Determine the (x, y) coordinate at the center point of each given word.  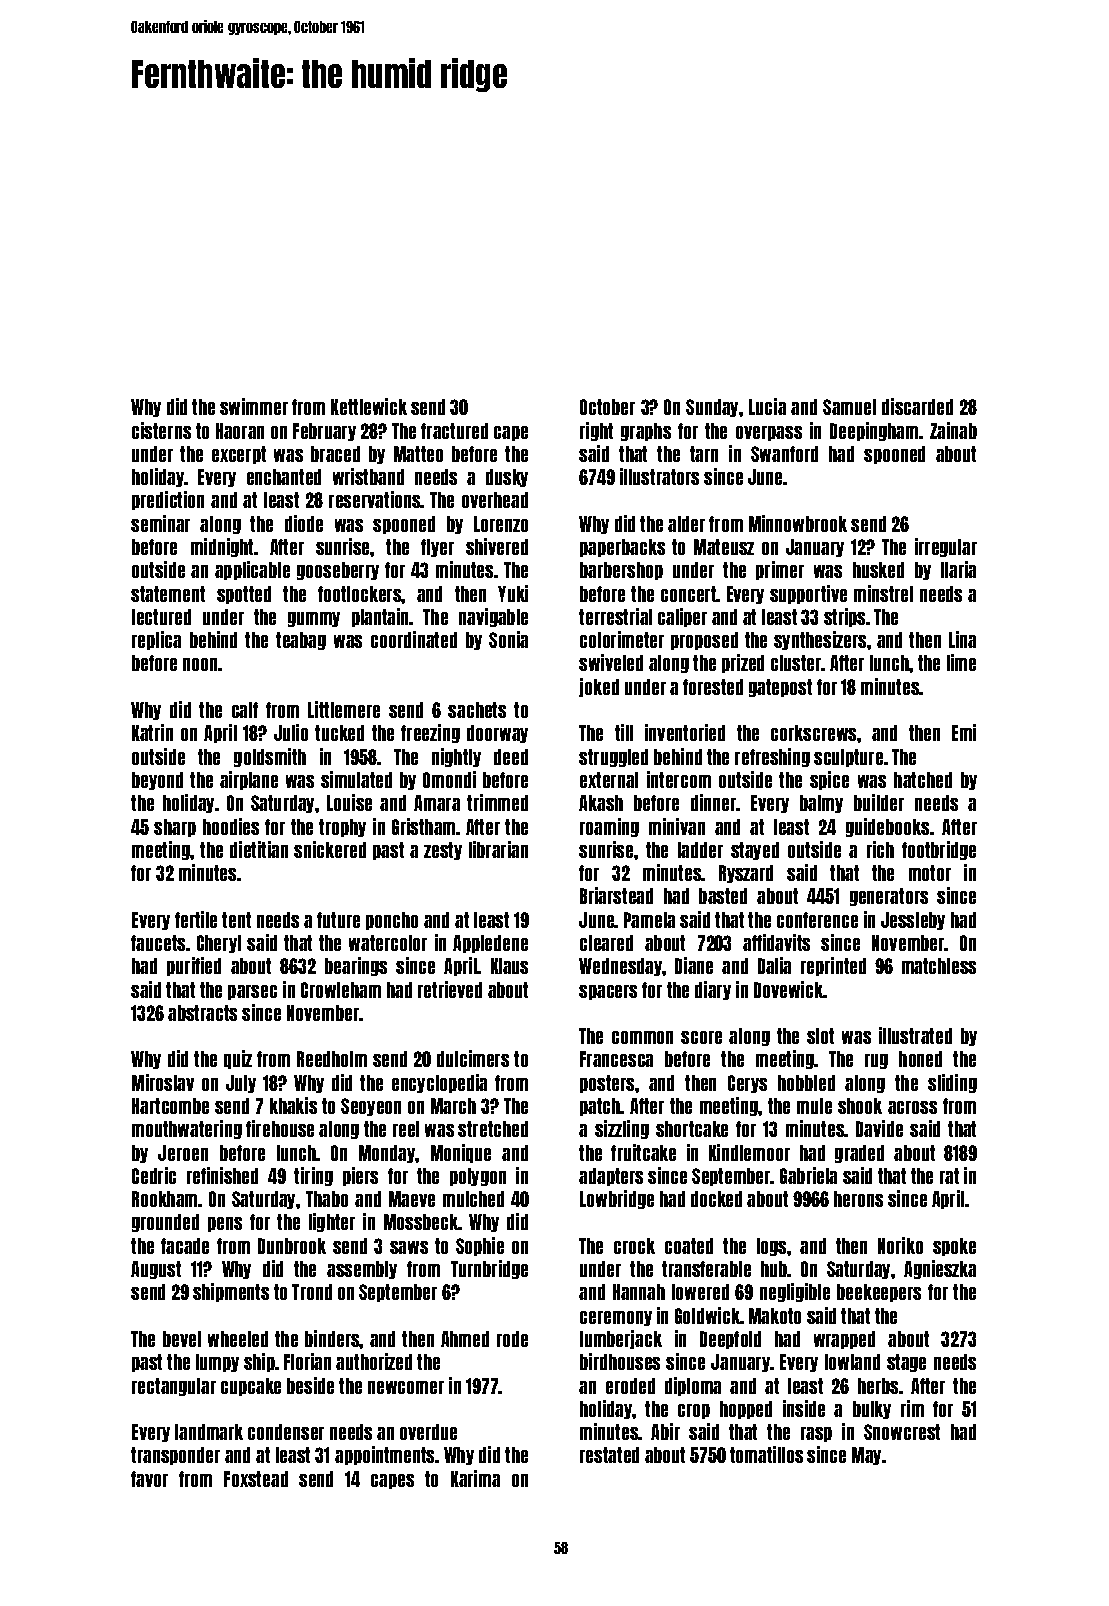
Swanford (784, 454)
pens (225, 1224)
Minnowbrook (798, 523)
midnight (222, 547)
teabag (301, 641)
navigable (493, 617)
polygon (478, 1177)
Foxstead (256, 1479)
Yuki (513, 593)
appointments (385, 1455)
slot (820, 1036)
